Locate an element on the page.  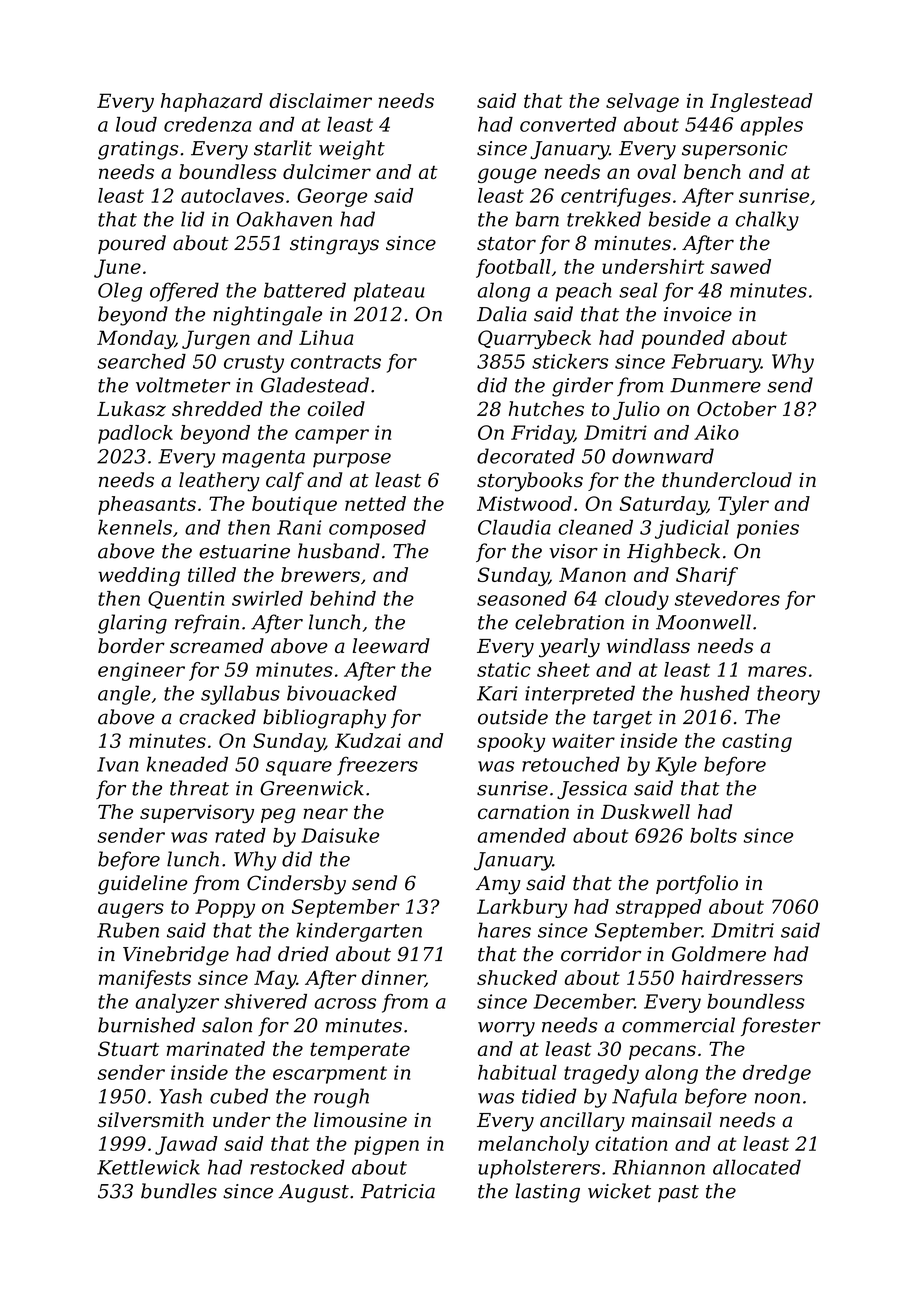
weight is located at coordinates (352, 150).
